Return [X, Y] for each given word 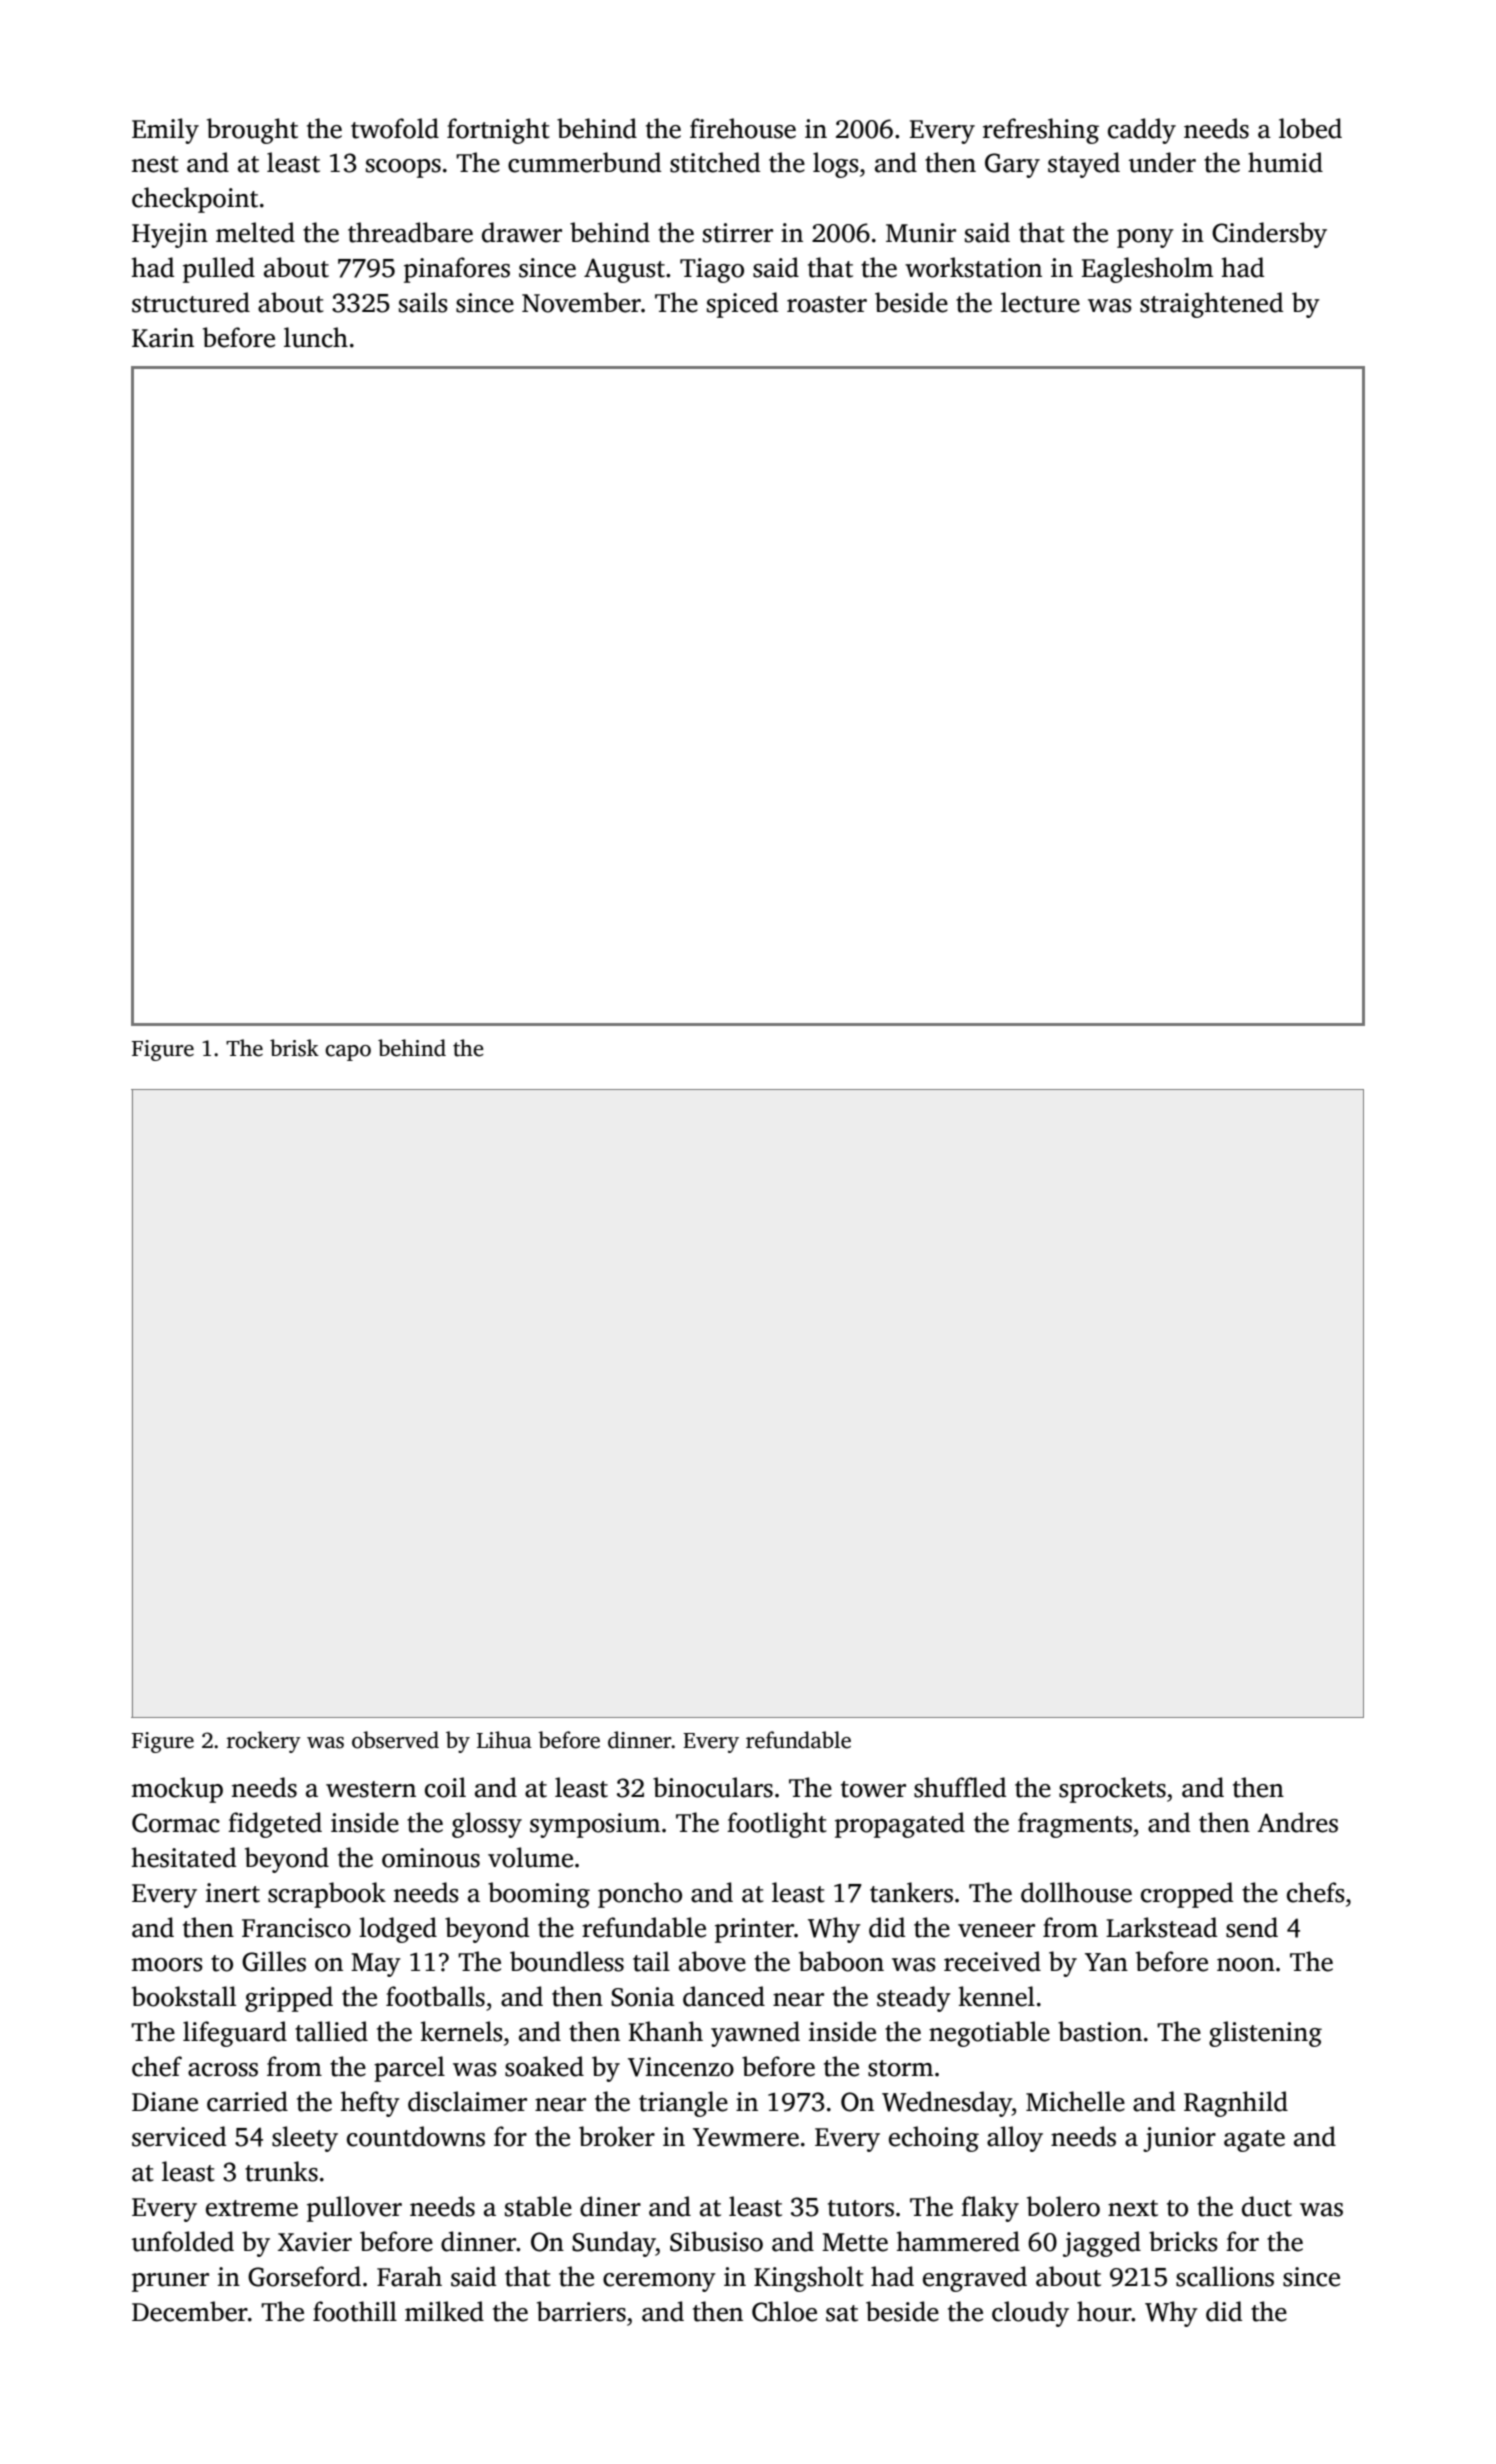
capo [348, 1053]
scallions [1225, 2276]
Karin [163, 338]
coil [445, 1787]
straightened [1211, 305]
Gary [1012, 165]
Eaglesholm [1147, 270]
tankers [911, 1892]
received [992, 1961]
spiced [742, 305]
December [190, 2311]
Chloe [784, 2311]
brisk [294, 1048]
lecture [1040, 302]
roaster [827, 304]
